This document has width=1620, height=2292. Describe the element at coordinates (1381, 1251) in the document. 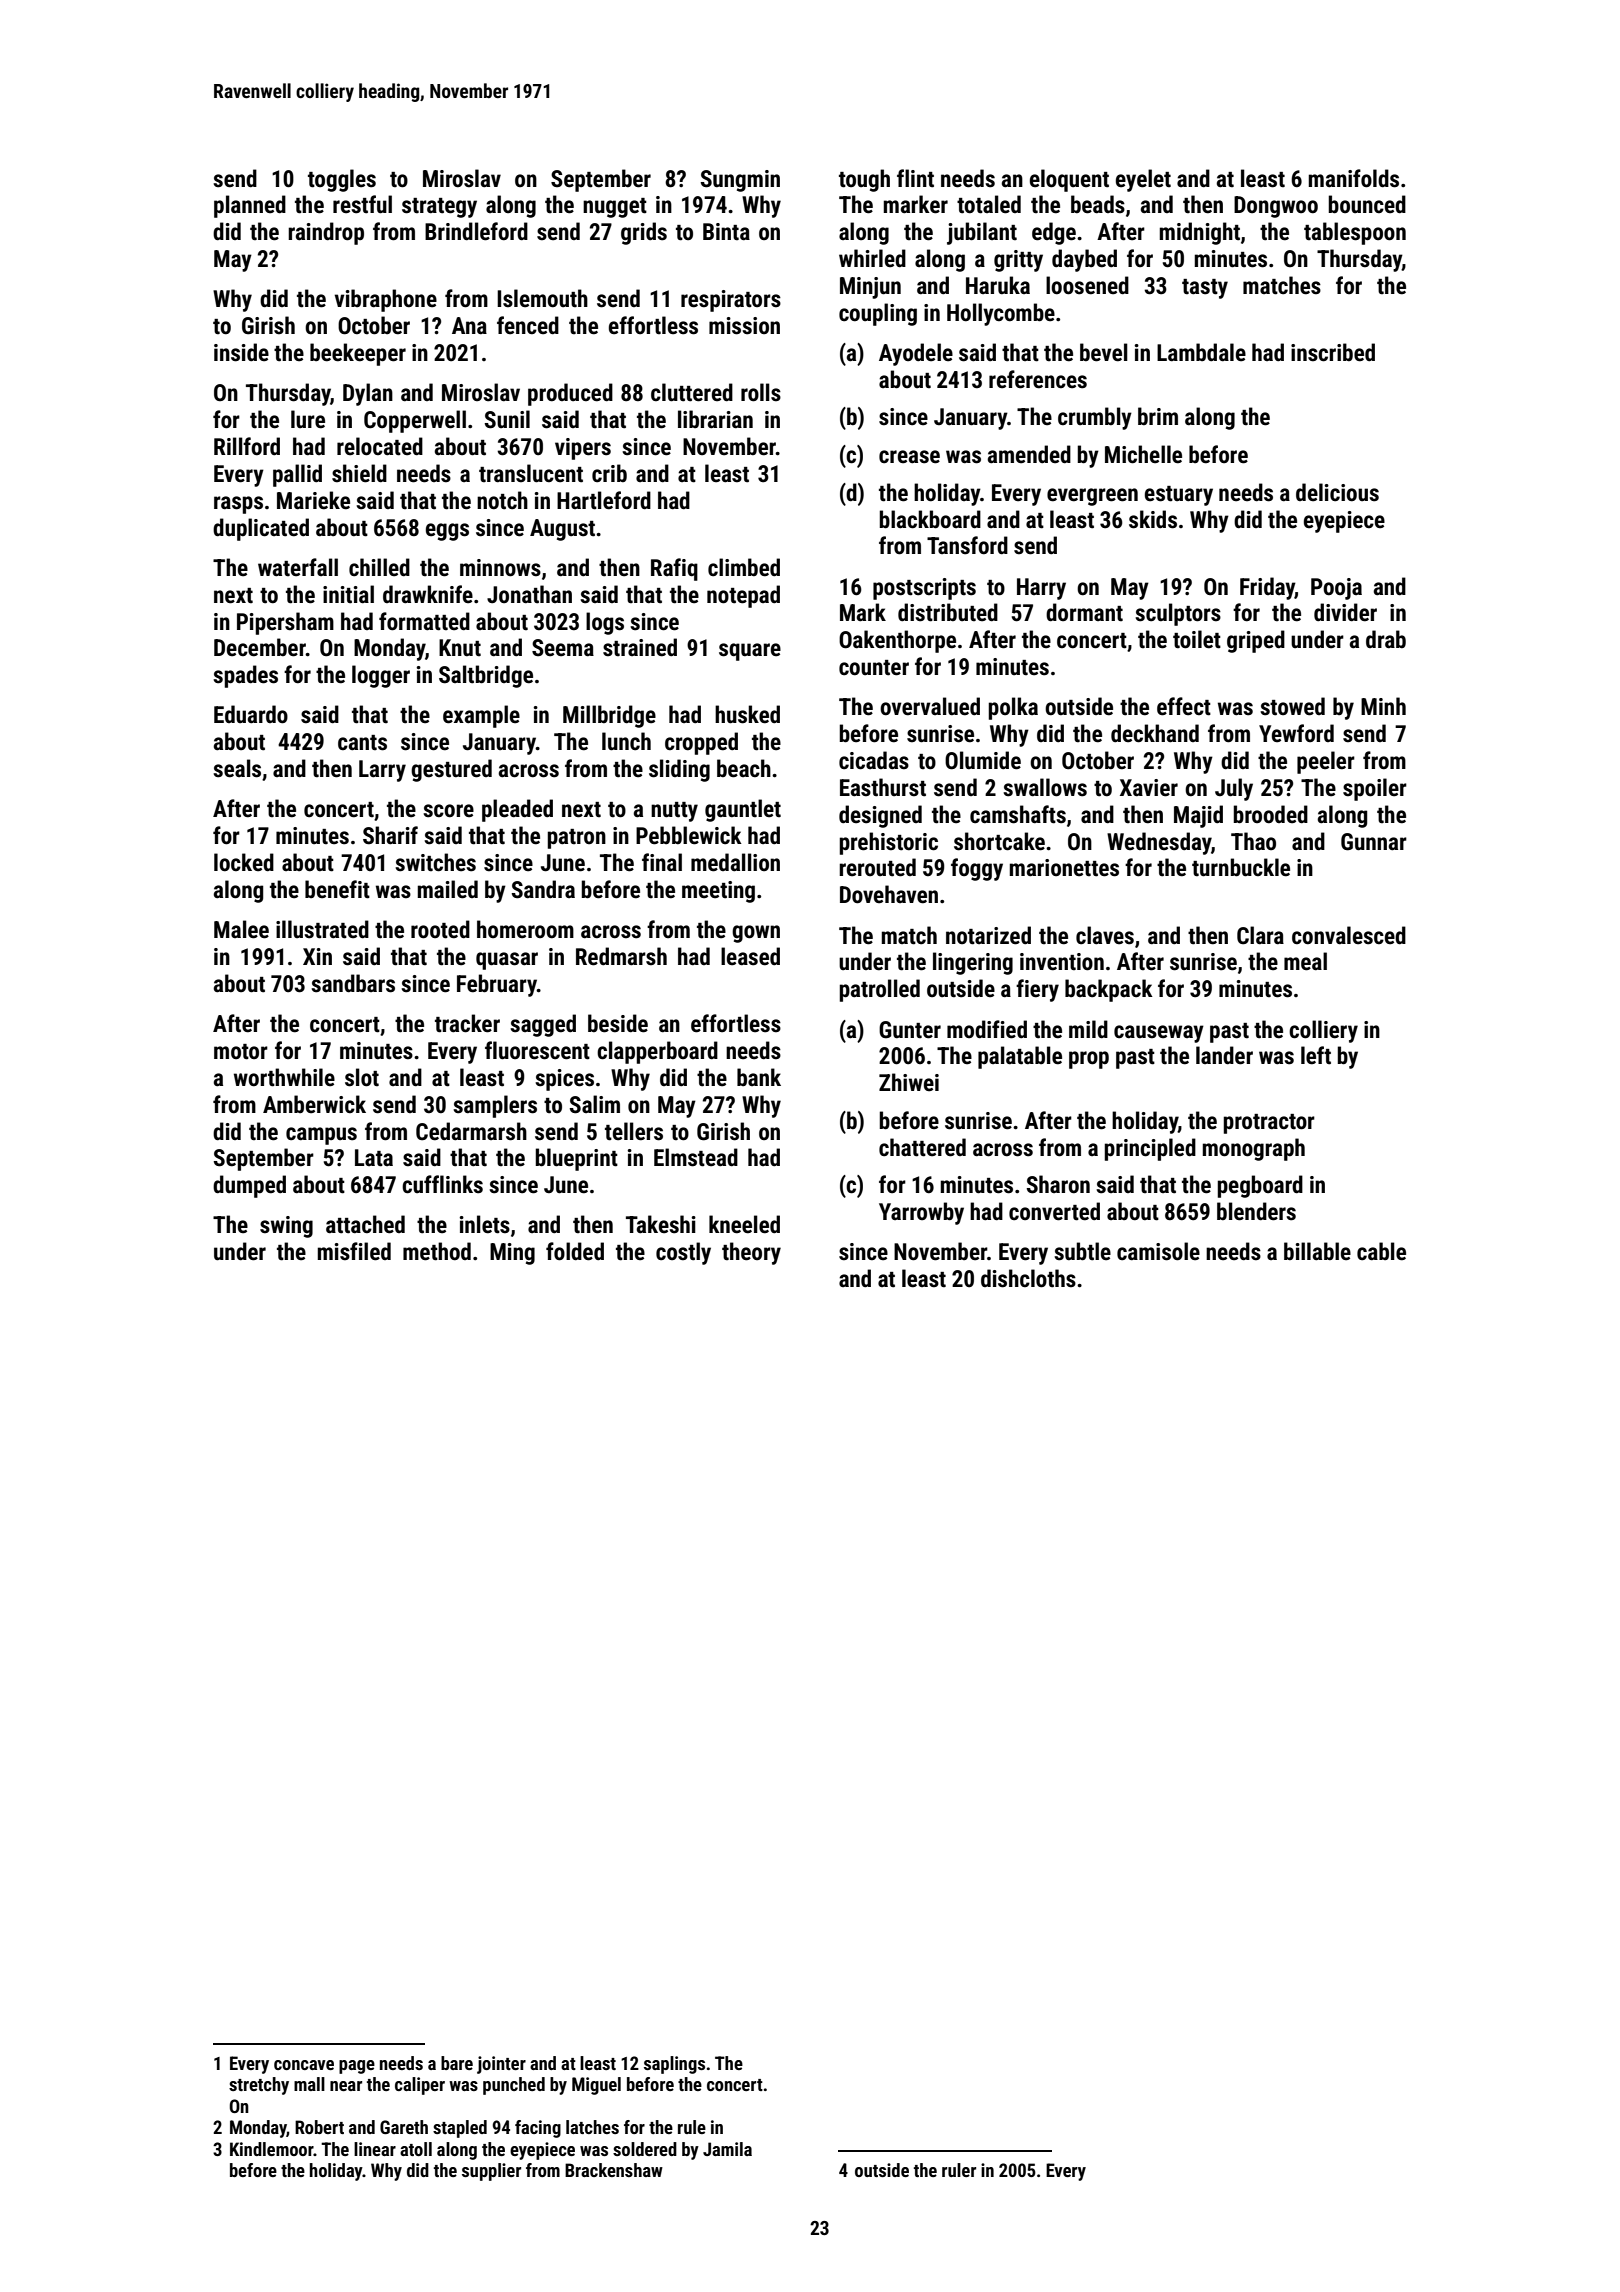

I see `cable` at that location.
